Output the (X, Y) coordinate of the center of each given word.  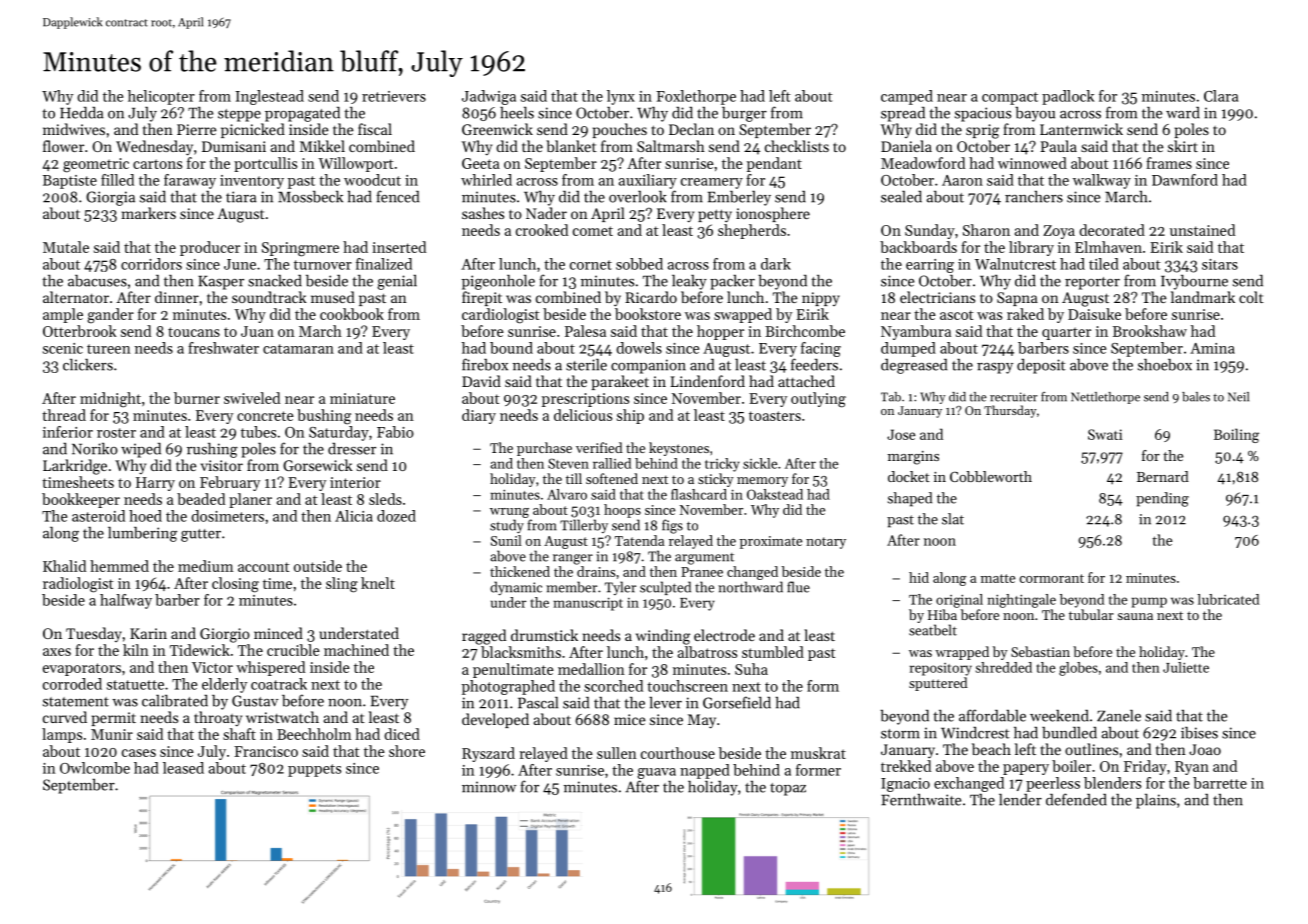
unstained (1202, 230)
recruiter (1013, 397)
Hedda (82, 112)
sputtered (938, 684)
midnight (110, 400)
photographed (508, 687)
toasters (775, 416)
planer (250, 500)
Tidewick (200, 650)
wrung (509, 513)
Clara (1221, 96)
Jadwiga (489, 97)
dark (776, 264)
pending (1162, 499)
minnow (489, 787)
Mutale (66, 247)
